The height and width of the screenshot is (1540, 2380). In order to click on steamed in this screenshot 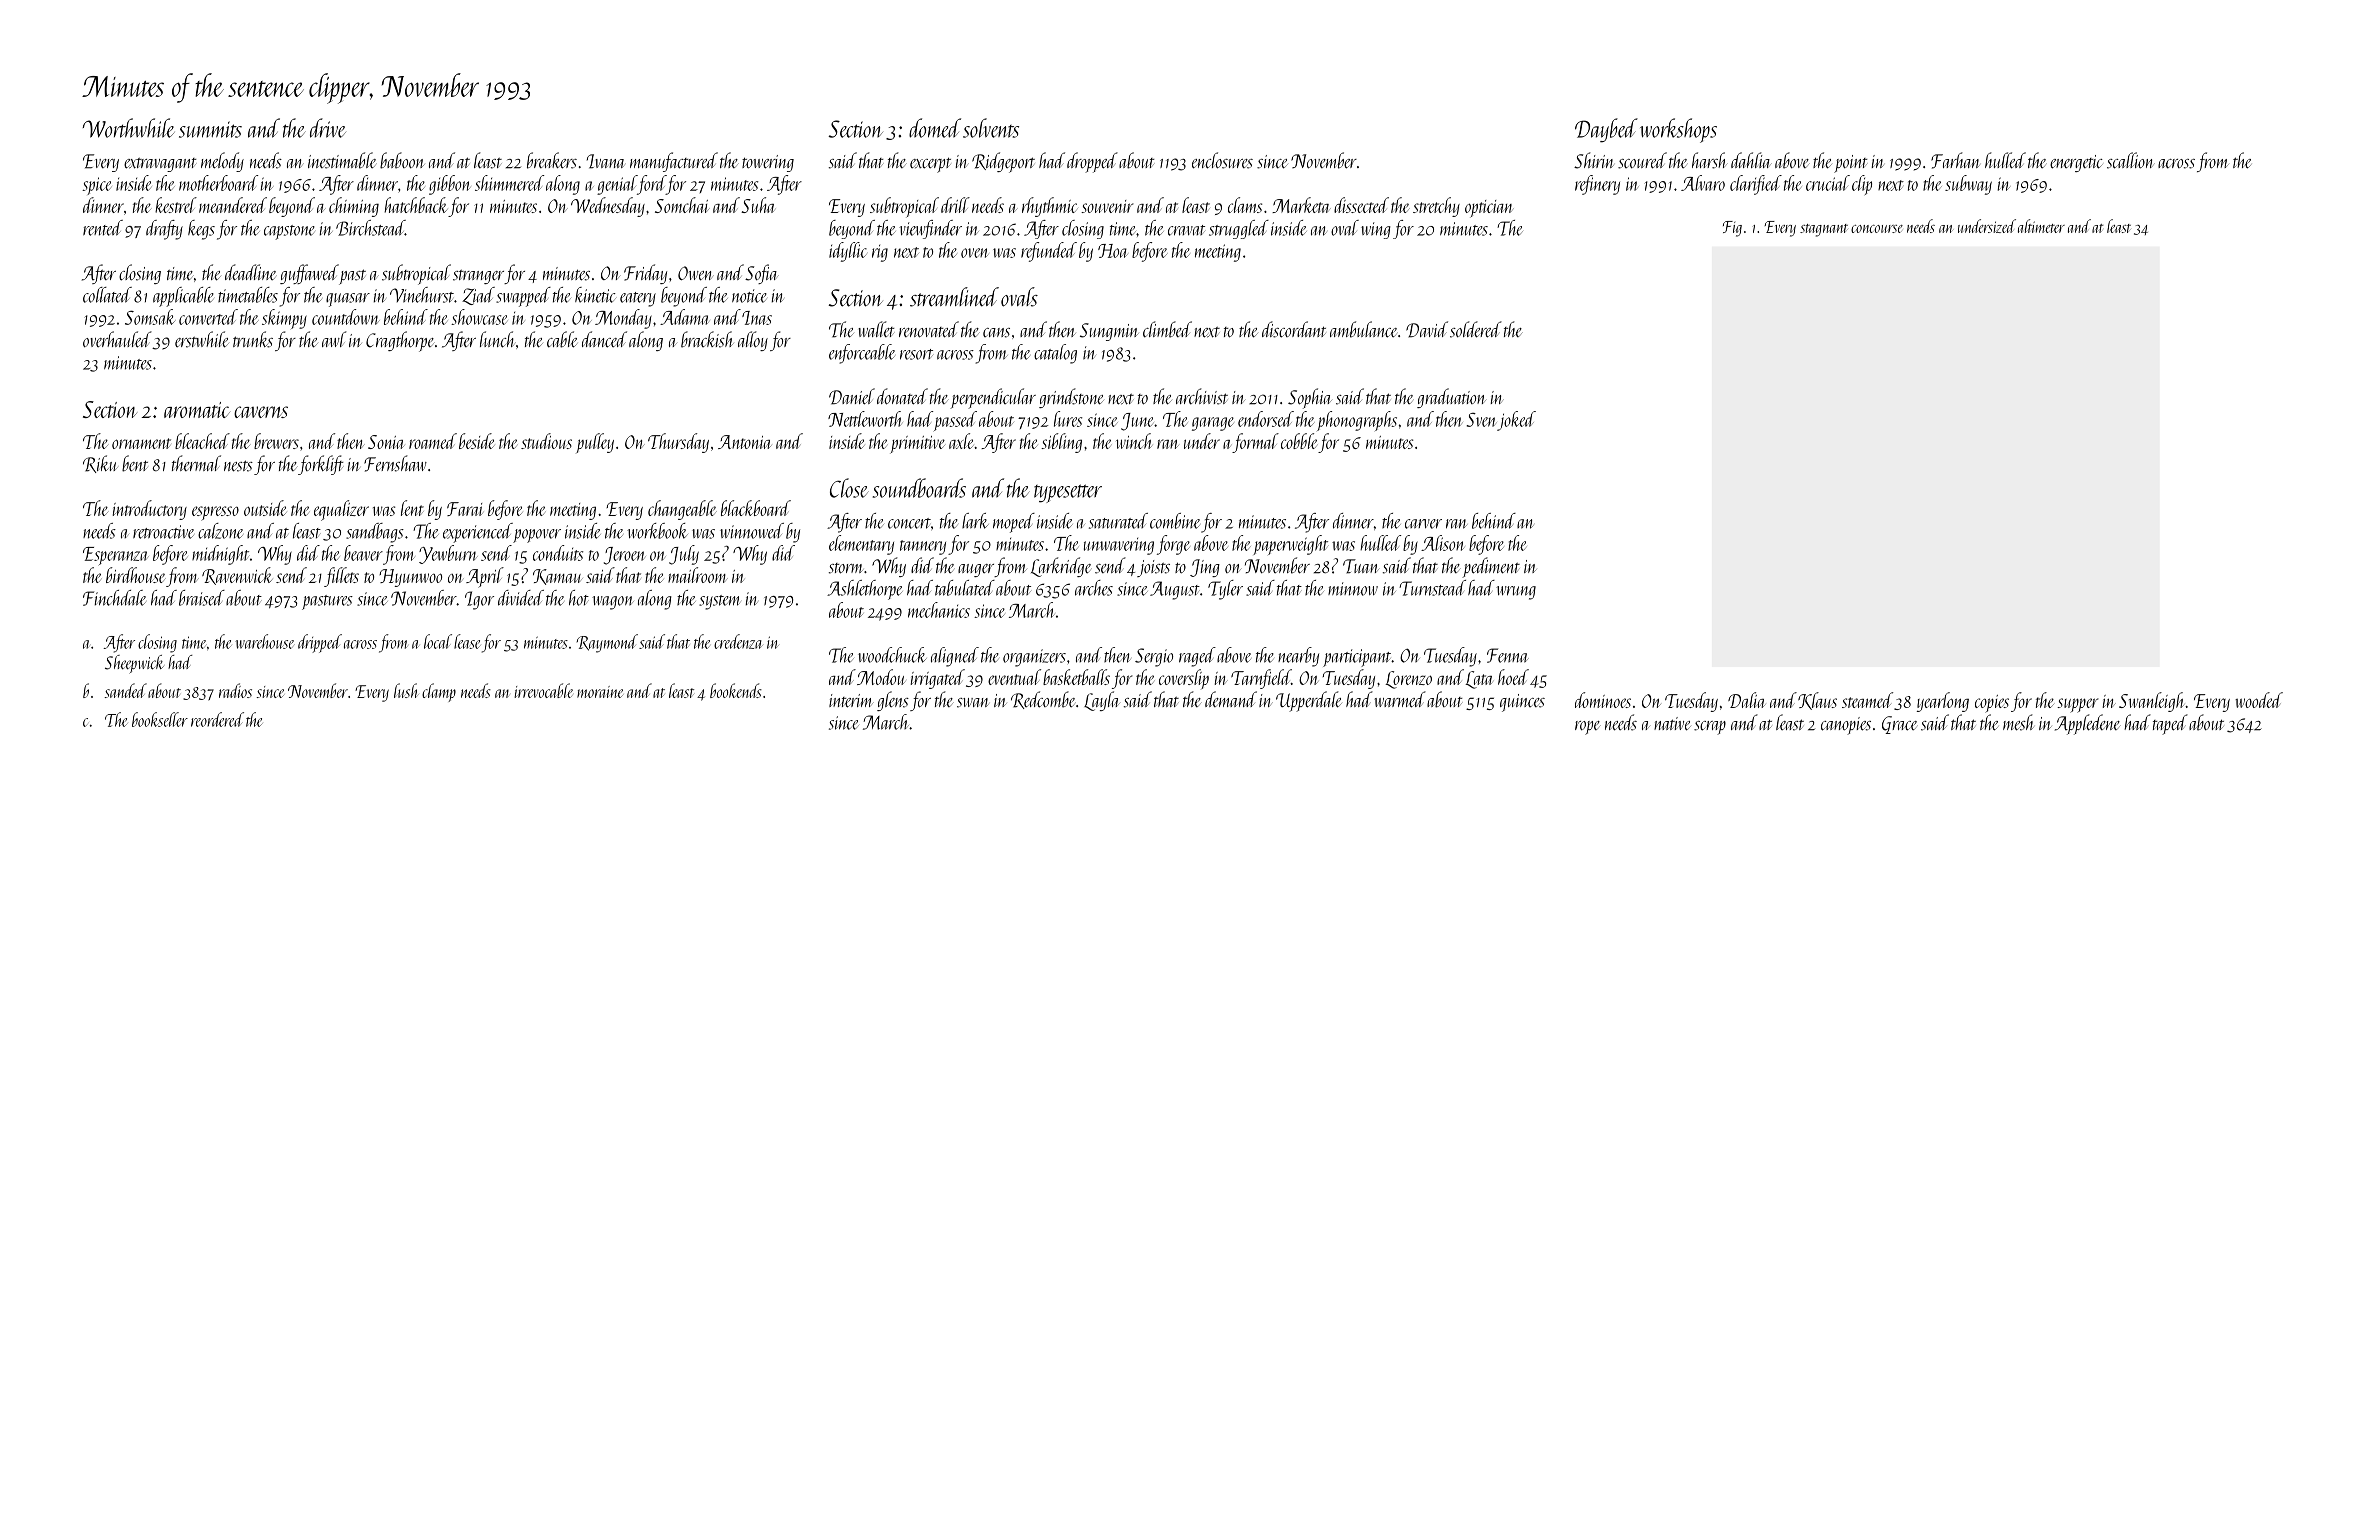, I will do `click(1867, 700)`.
